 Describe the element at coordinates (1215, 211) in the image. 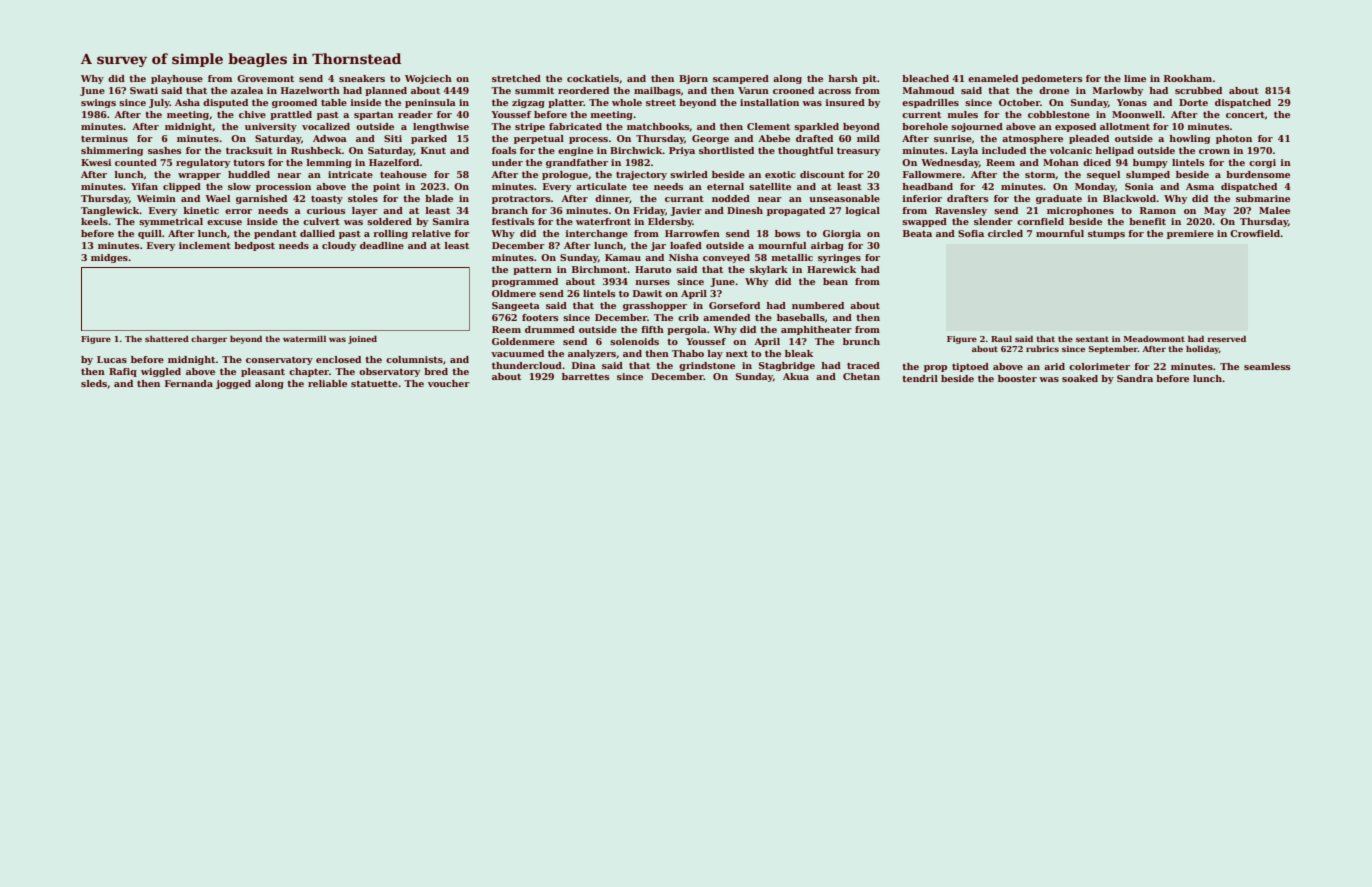

I see `May` at that location.
